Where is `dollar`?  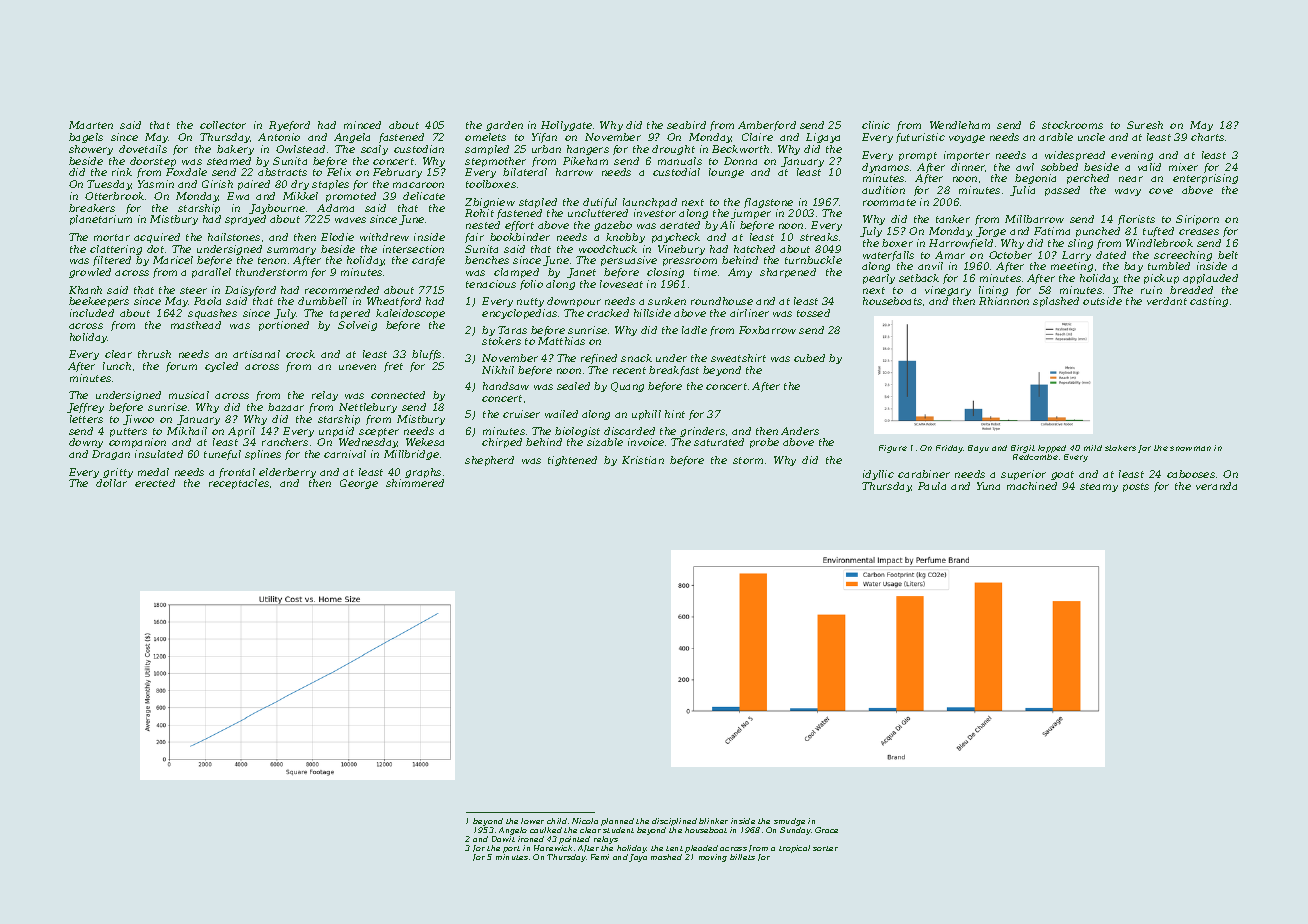
dollar is located at coordinates (111, 483).
